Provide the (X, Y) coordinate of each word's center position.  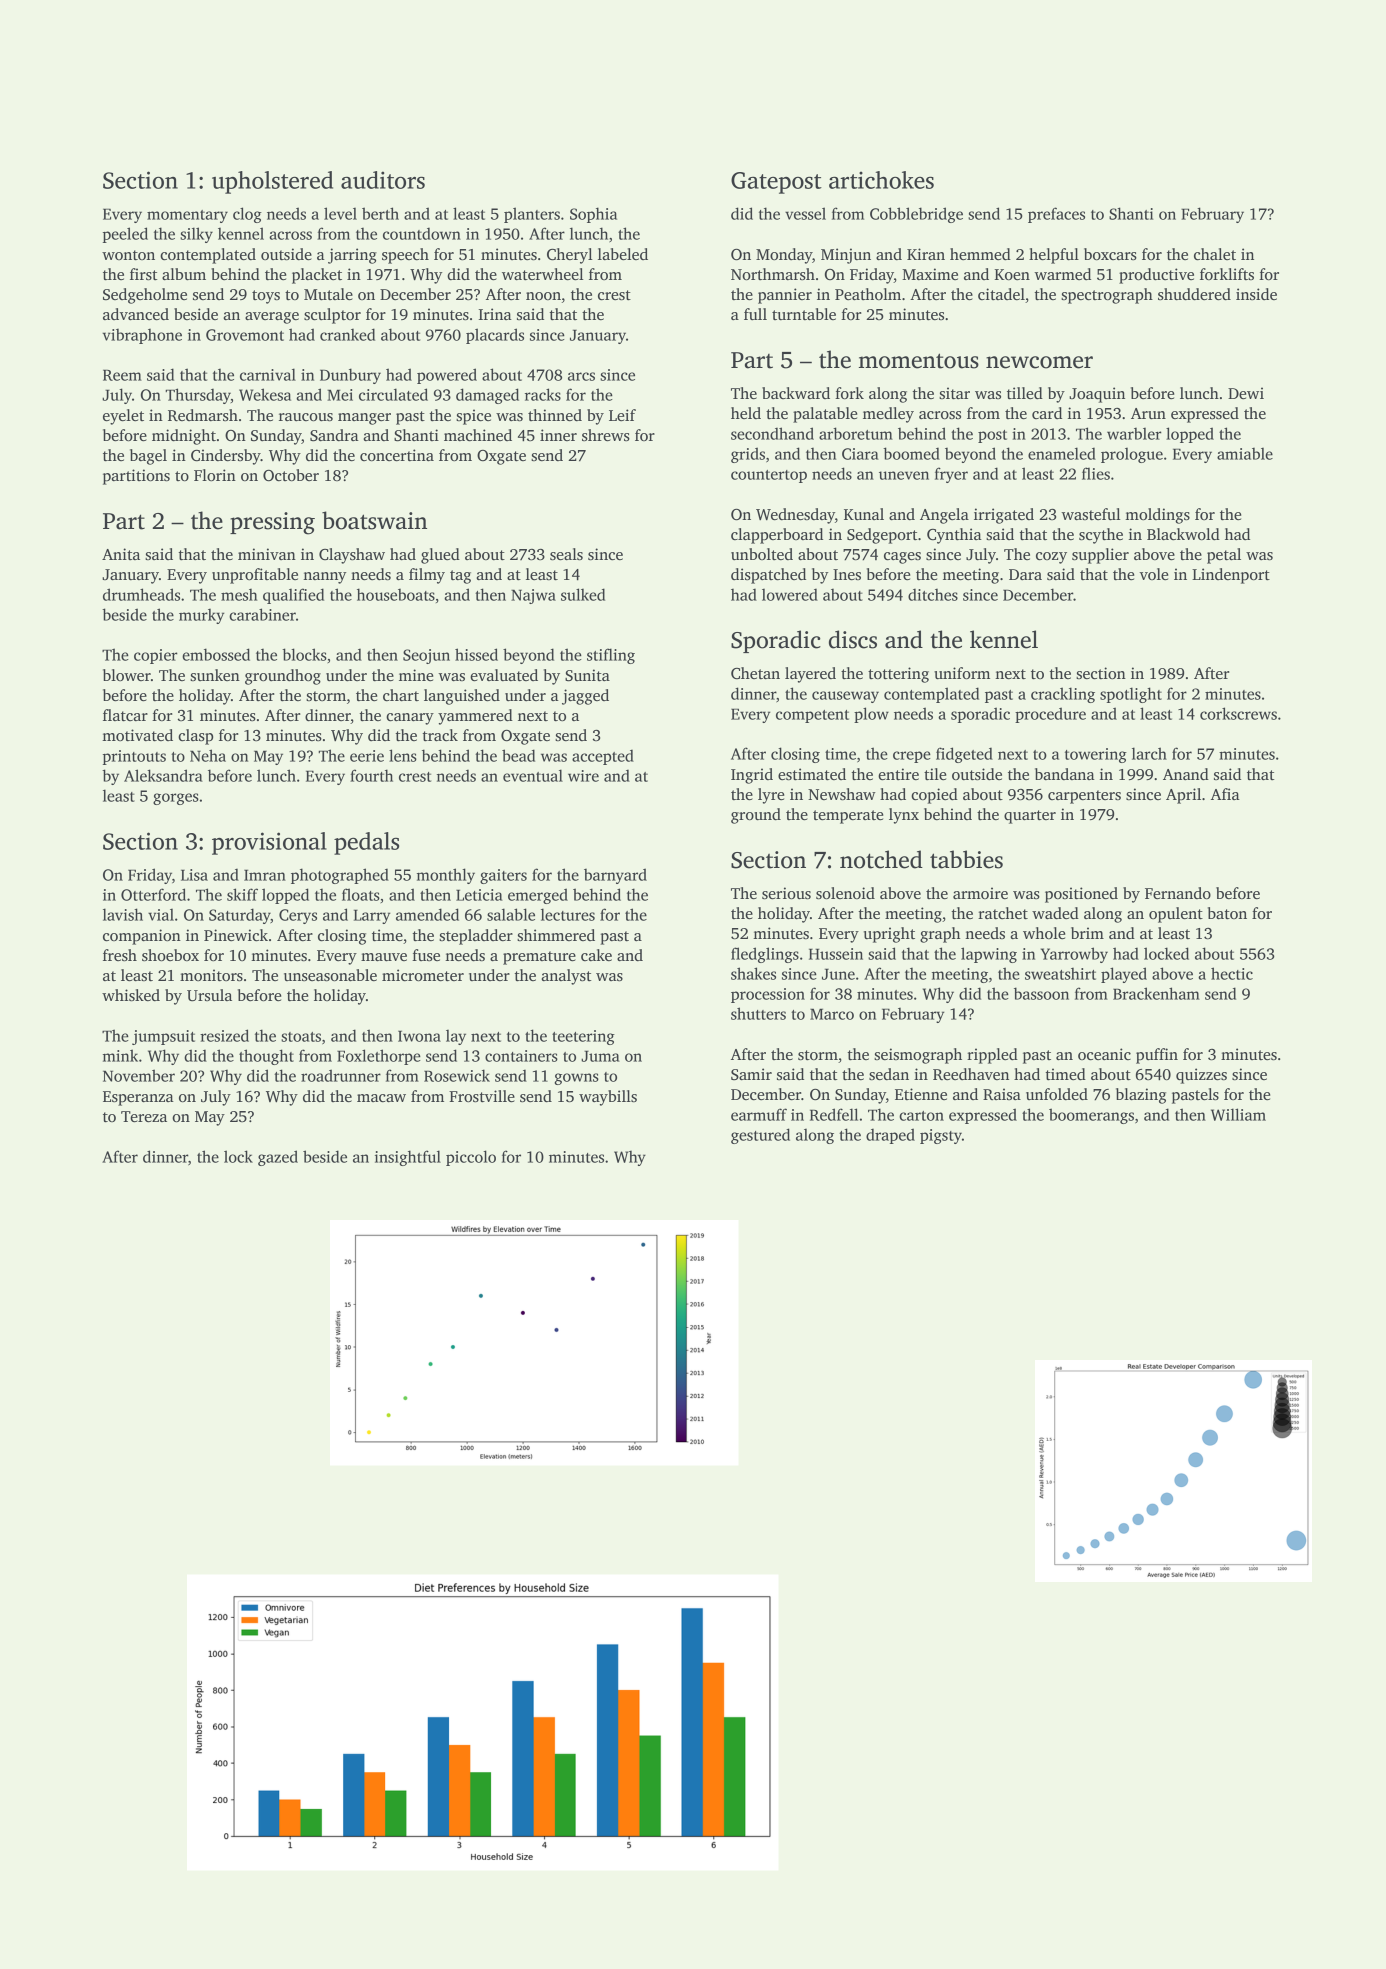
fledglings (765, 955)
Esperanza (138, 1098)
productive (1156, 276)
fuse (426, 955)
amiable (1245, 454)
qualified (293, 596)
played (1124, 975)
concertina (397, 455)
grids (748, 455)
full (755, 314)
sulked (583, 594)
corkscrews (1238, 713)
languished (462, 697)
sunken (215, 675)
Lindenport (1231, 576)
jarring (352, 256)
